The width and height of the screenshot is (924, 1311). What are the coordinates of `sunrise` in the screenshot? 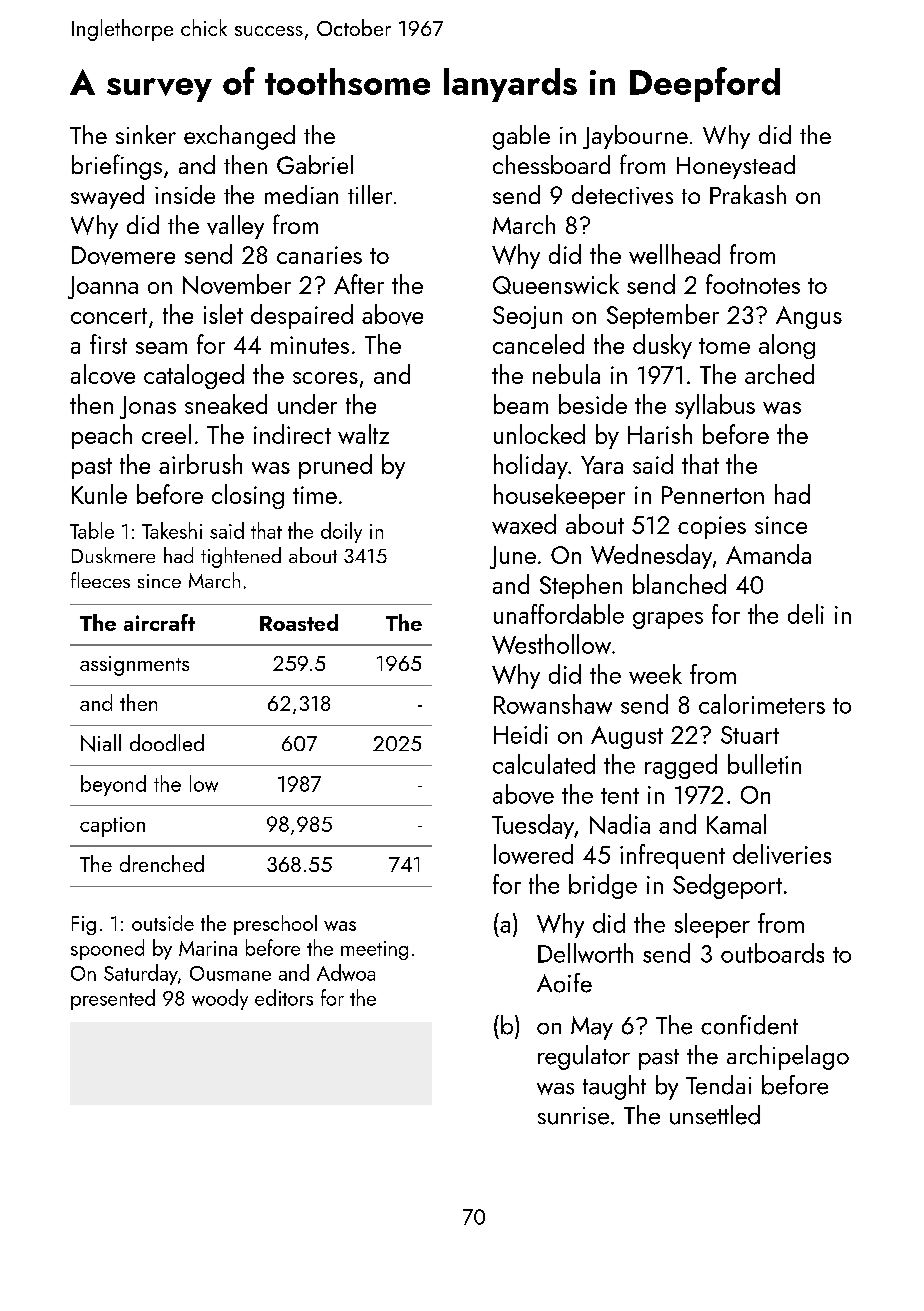 It's located at (573, 1116).
